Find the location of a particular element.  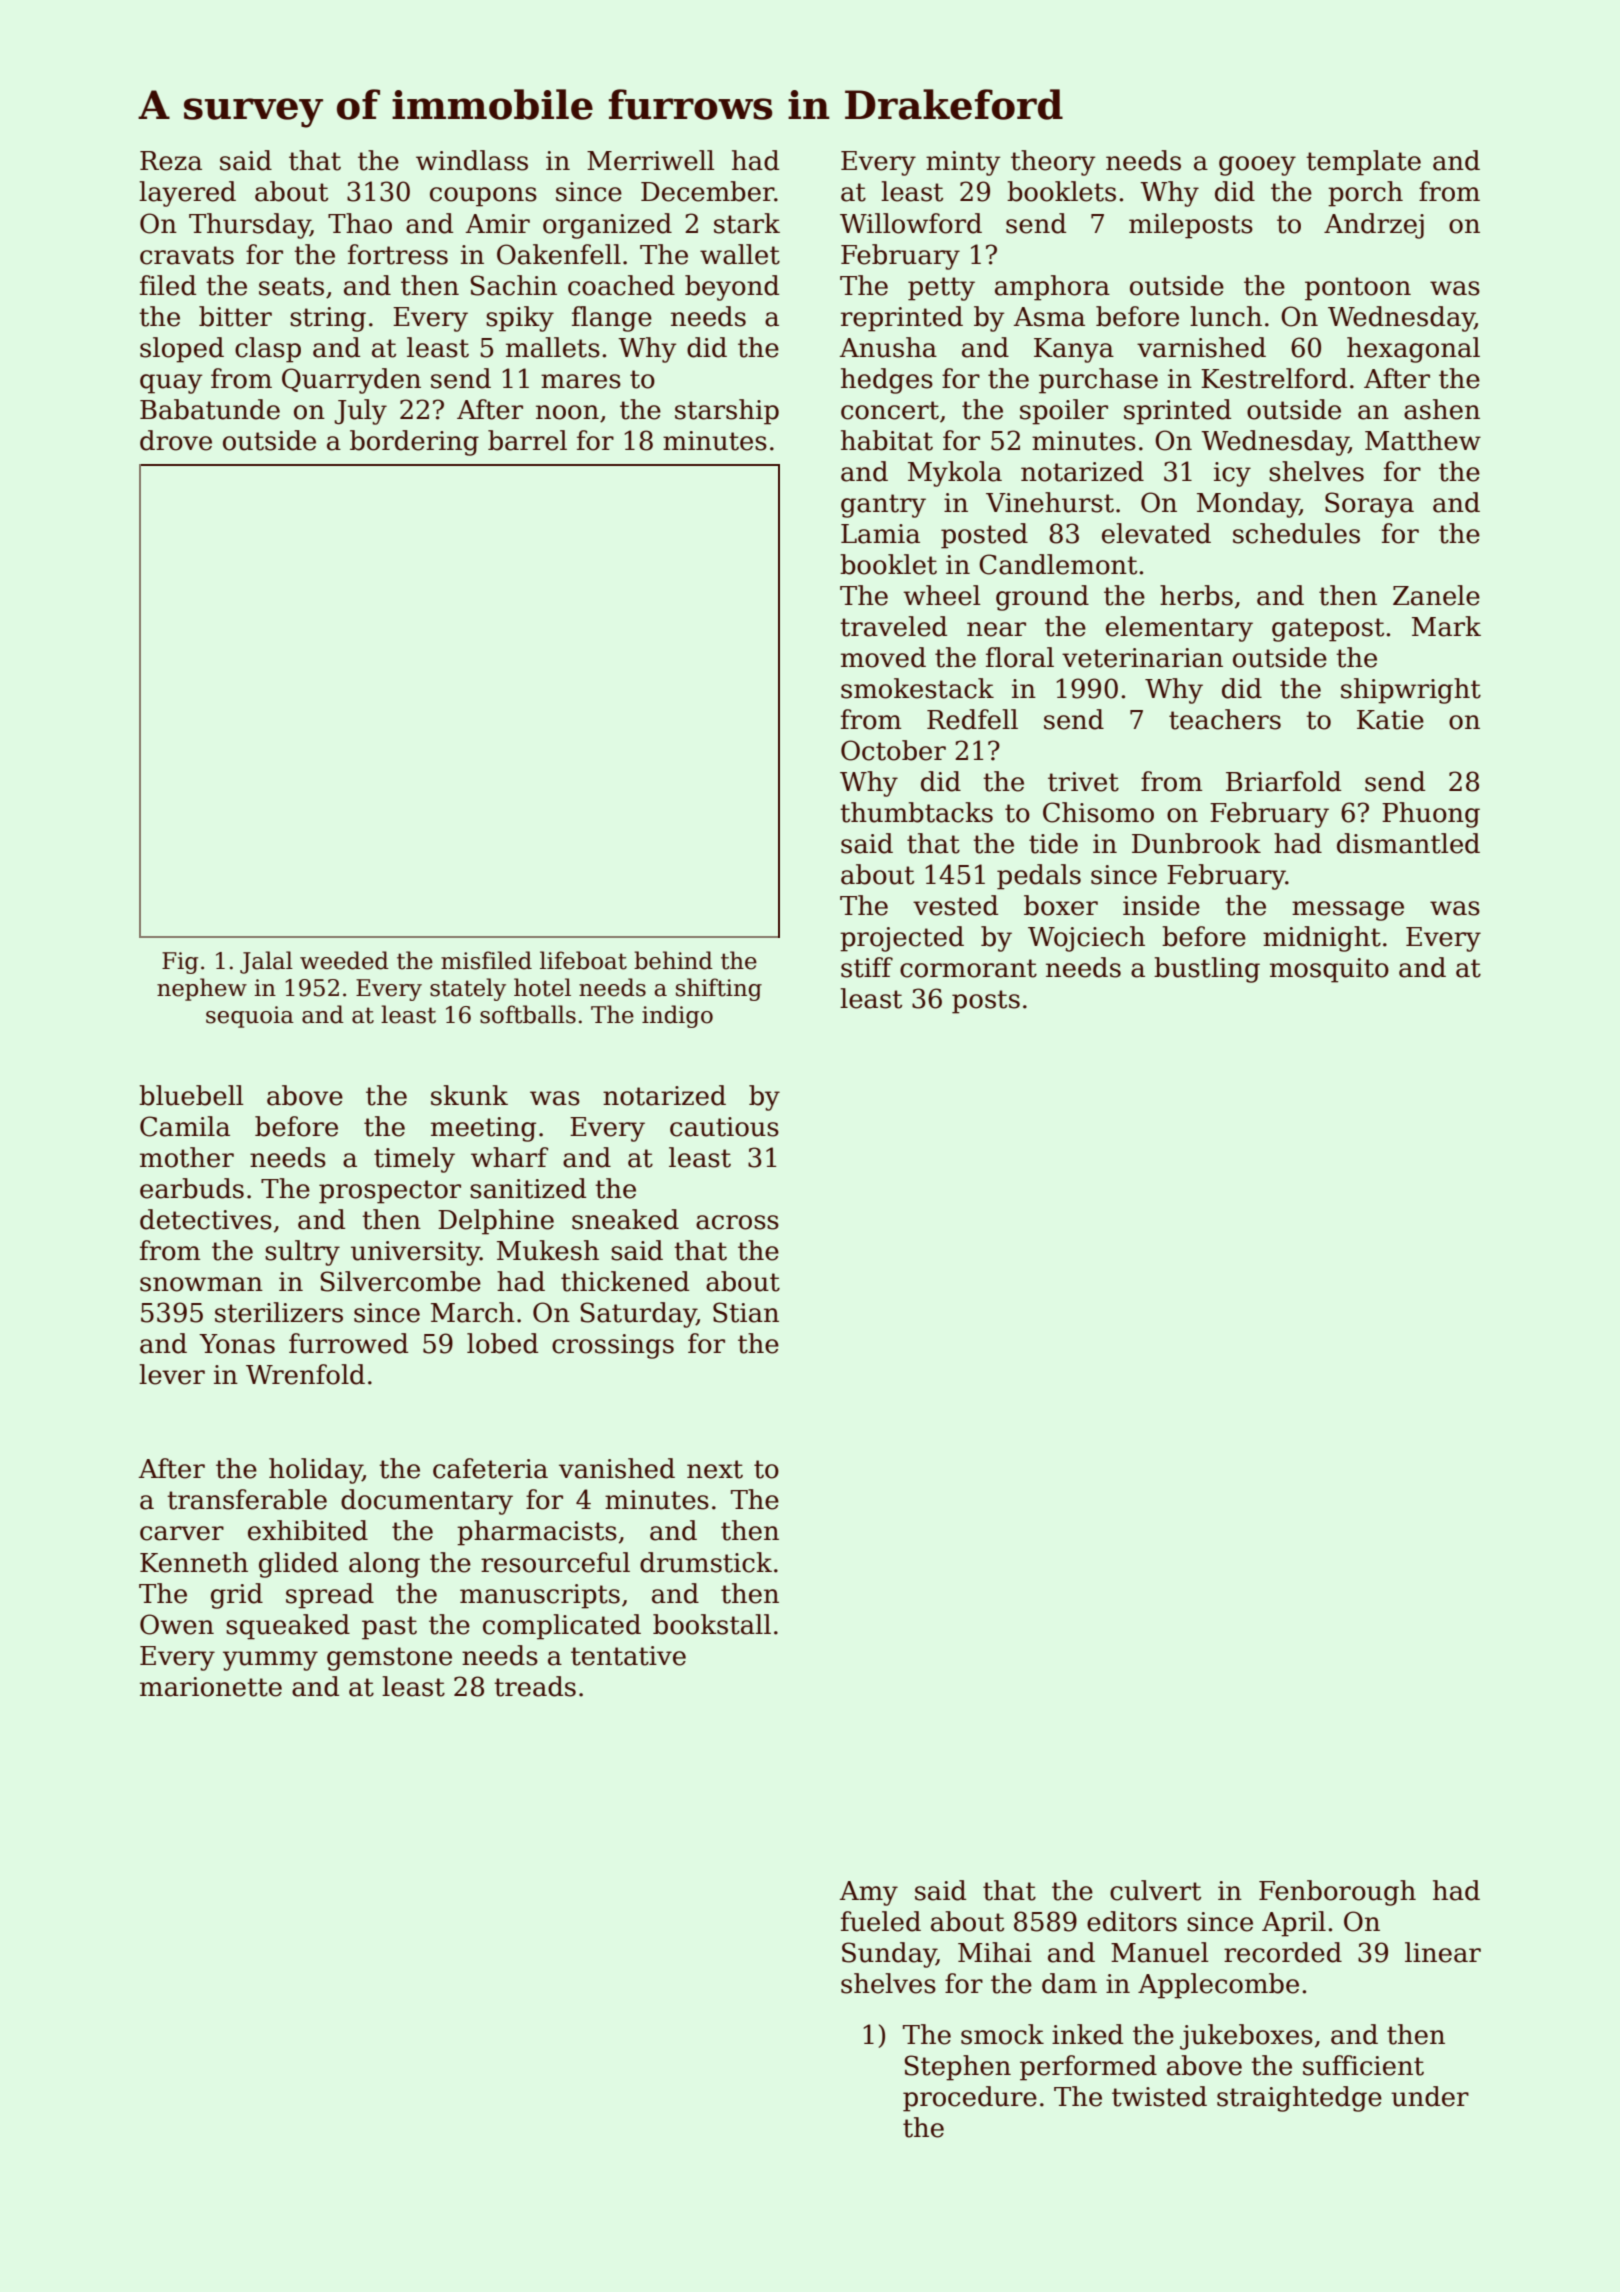

porch is located at coordinates (1365, 194).
